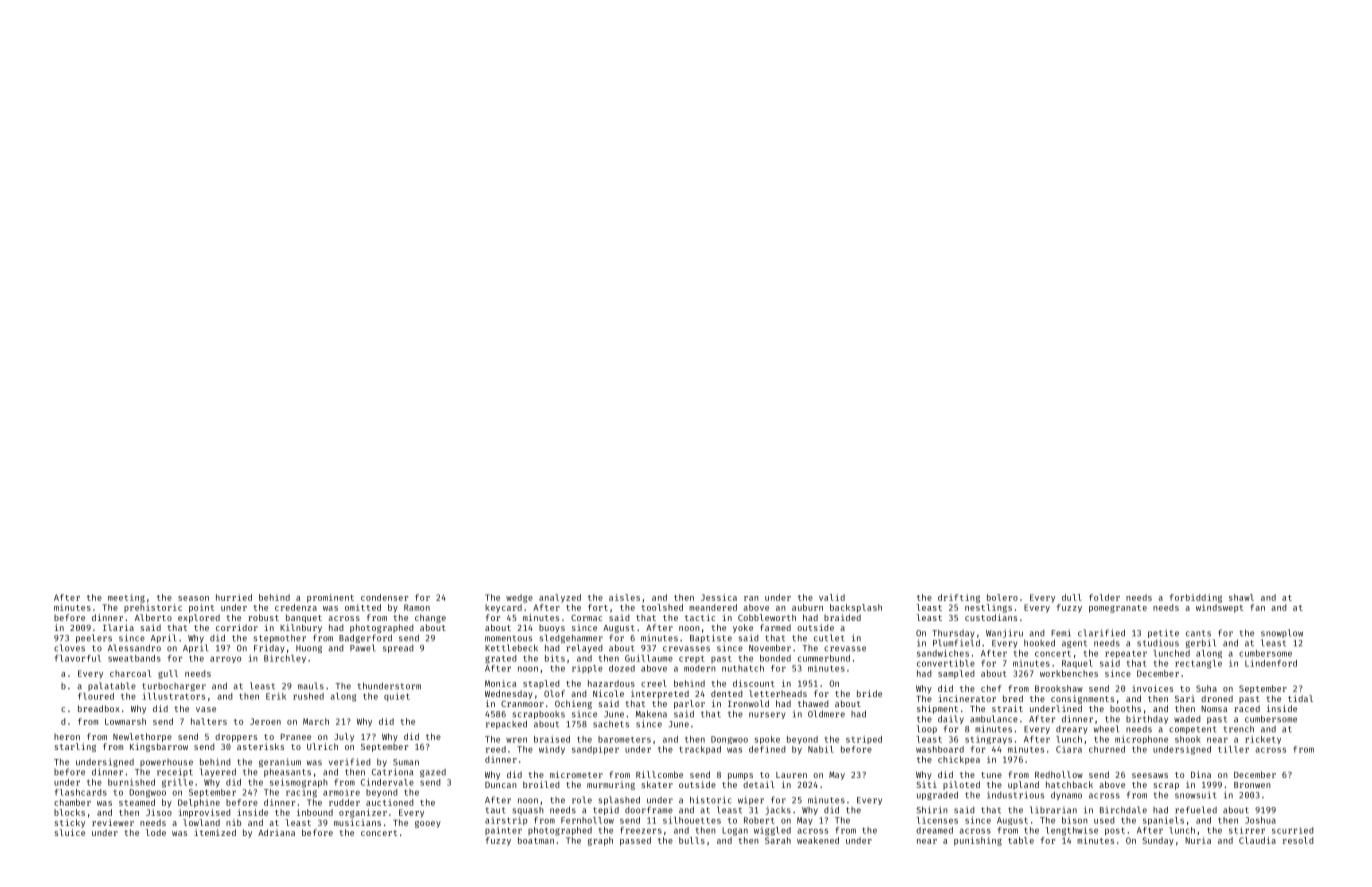 Image resolution: width=1372 pixels, height=887 pixels. What do you see at coordinates (94, 638) in the document?
I see `peelers` at bounding box center [94, 638].
